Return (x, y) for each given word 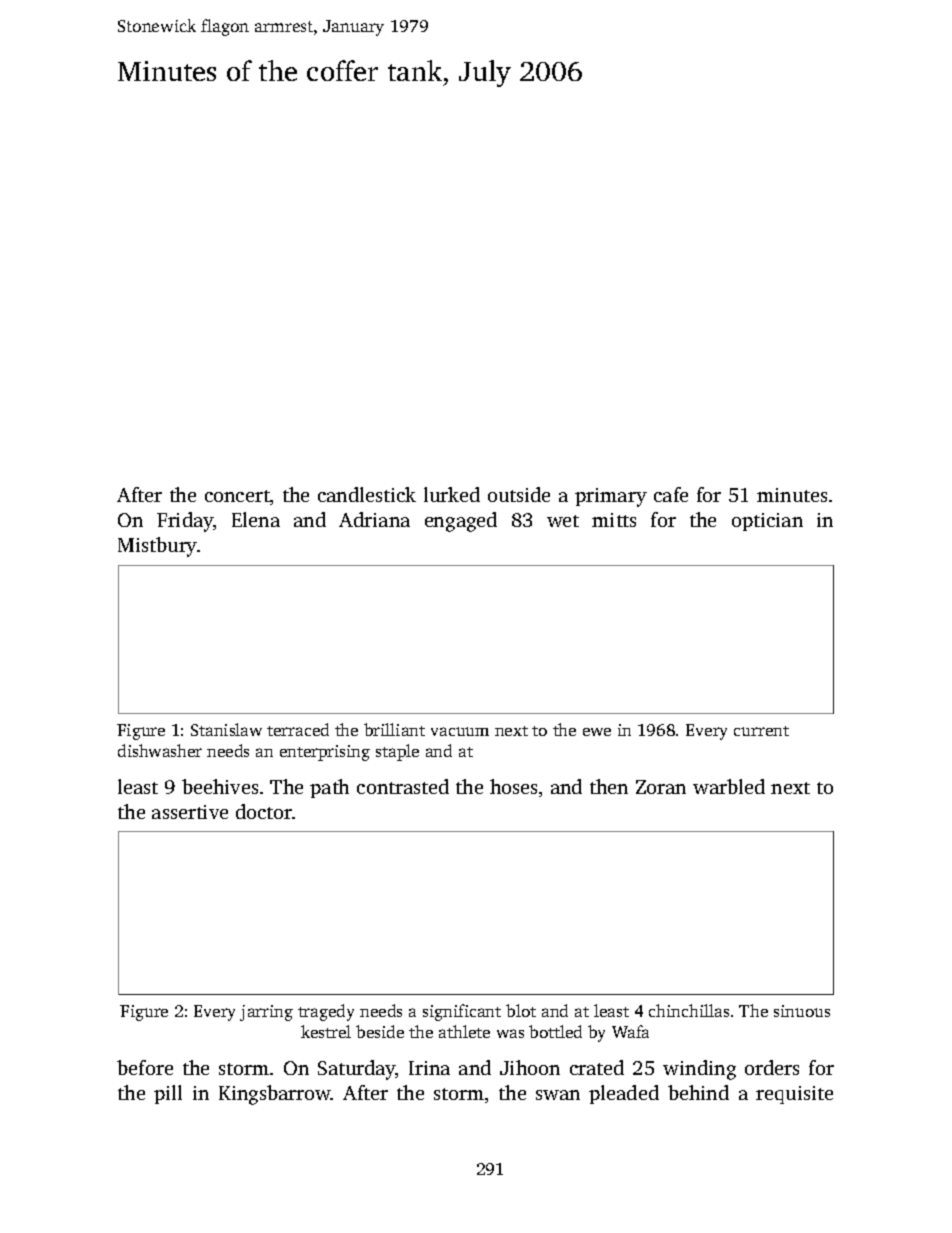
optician (767, 522)
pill (168, 1094)
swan (558, 1095)
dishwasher (160, 750)
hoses (513, 786)
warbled (729, 786)
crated (597, 1067)
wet (563, 521)
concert (237, 496)
